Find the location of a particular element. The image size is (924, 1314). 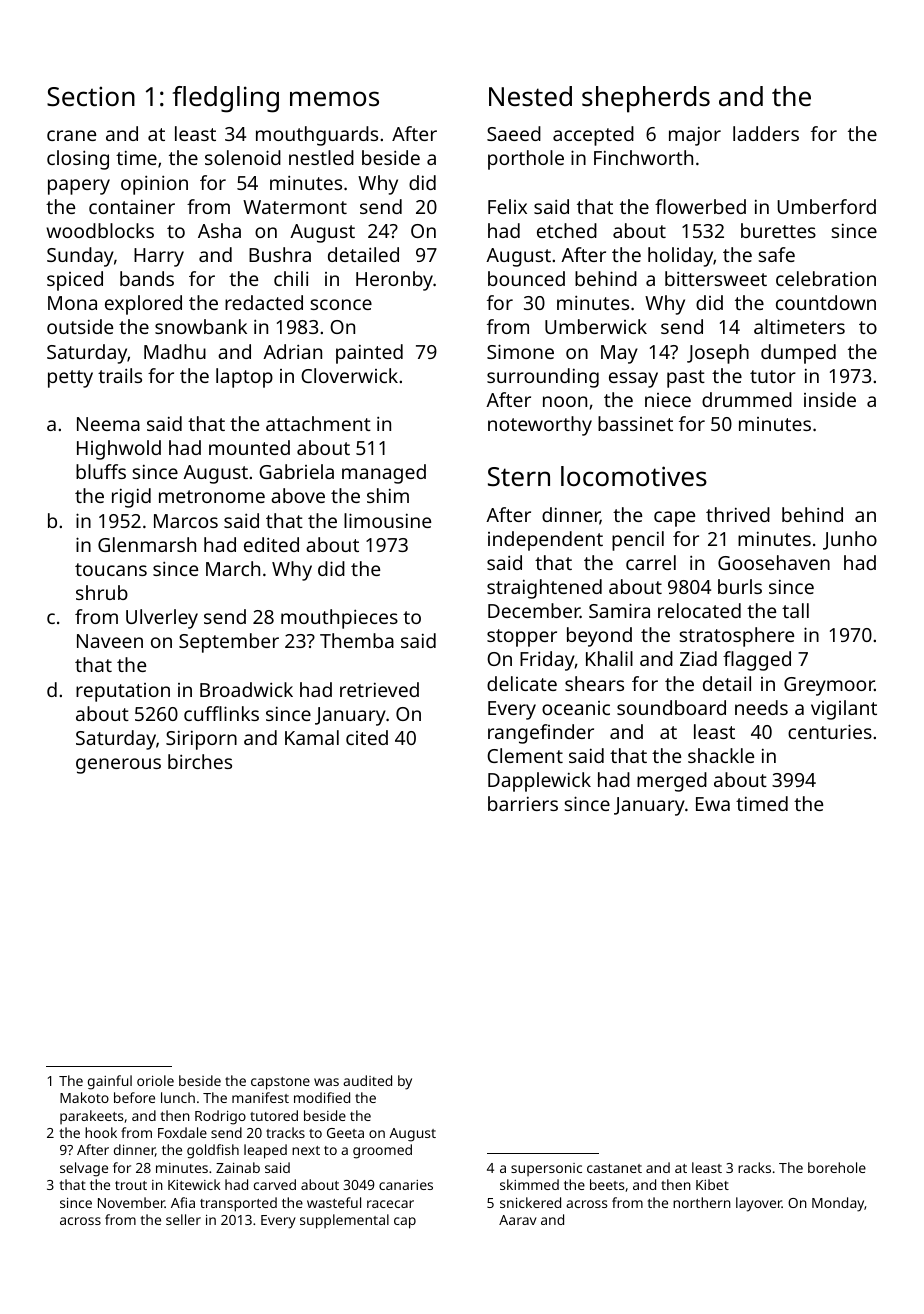

inside is located at coordinates (830, 399).
